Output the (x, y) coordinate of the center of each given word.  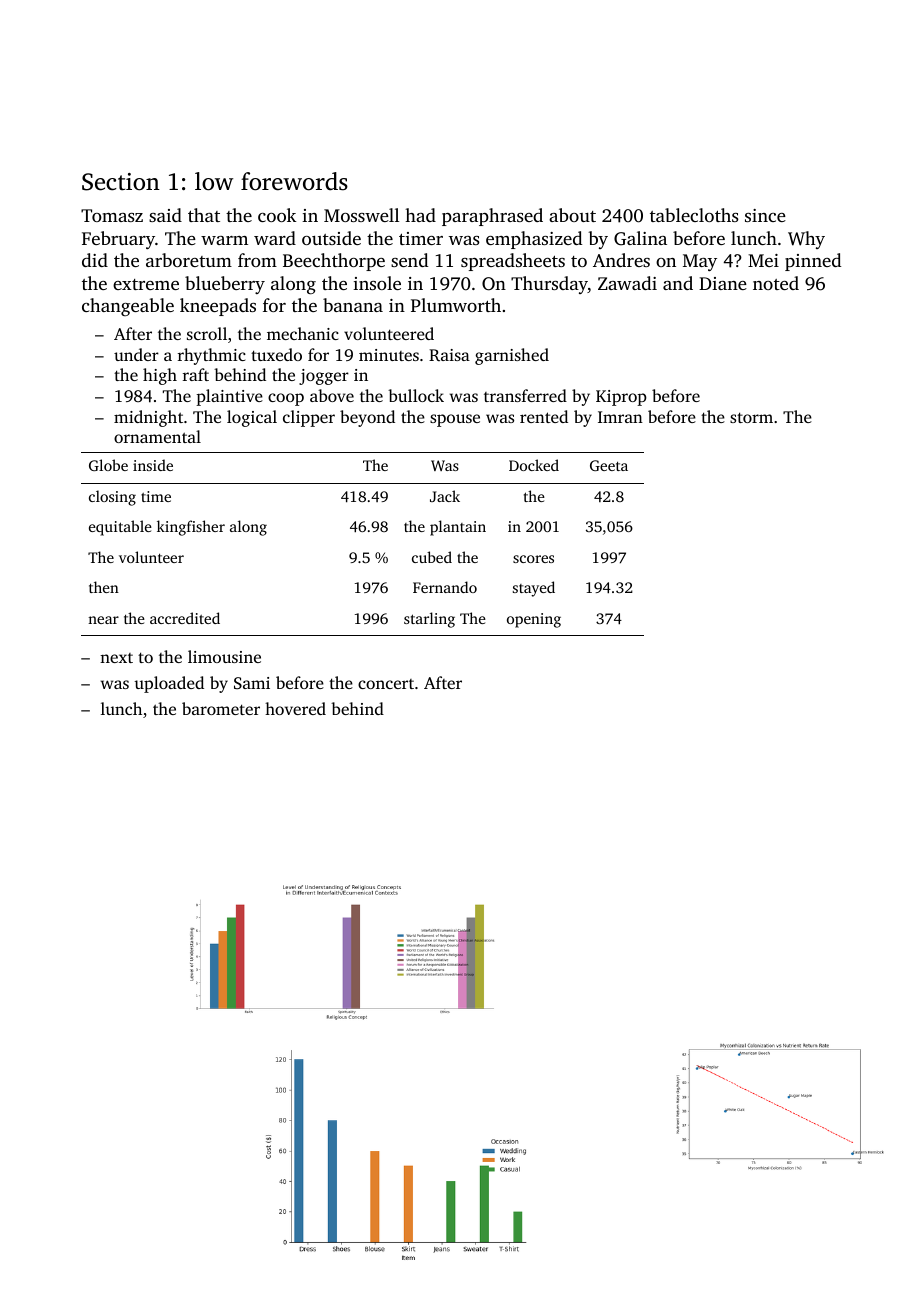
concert (386, 684)
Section (121, 182)
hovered (295, 708)
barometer (221, 708)
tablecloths (694, 215)
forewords (294, 181)
